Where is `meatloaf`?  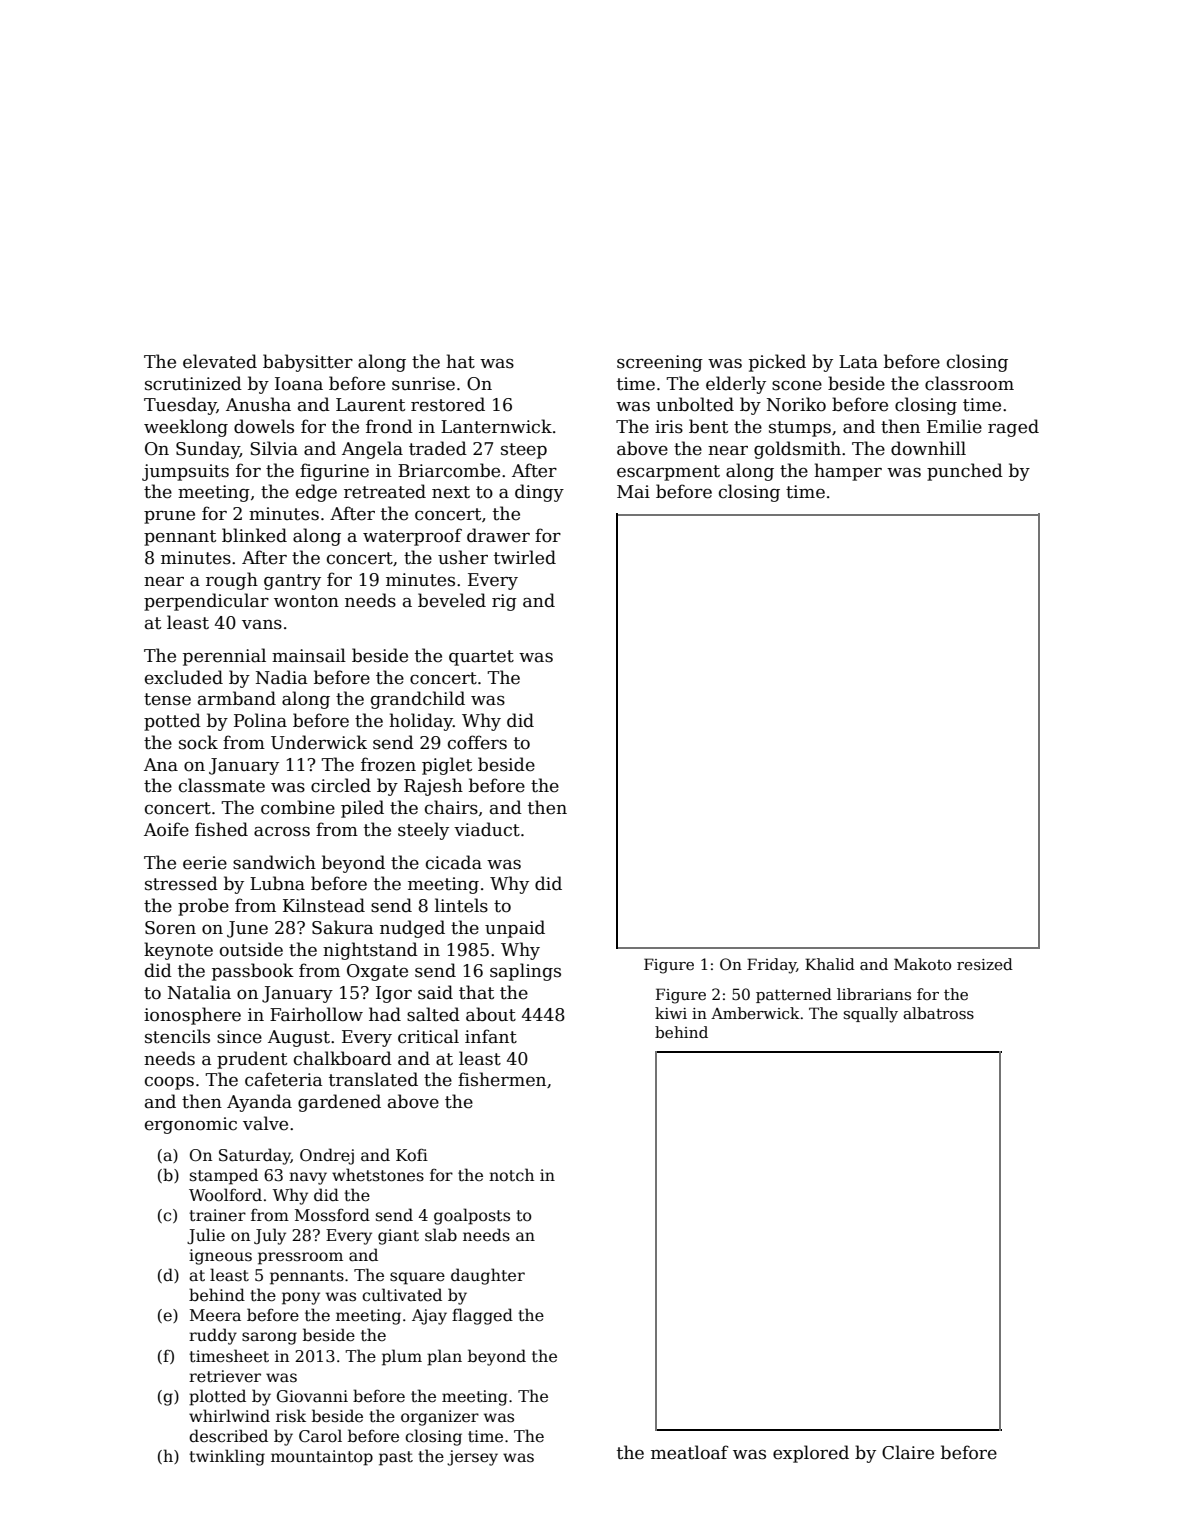 meatloaf is located at coordinates (689, 1452).
